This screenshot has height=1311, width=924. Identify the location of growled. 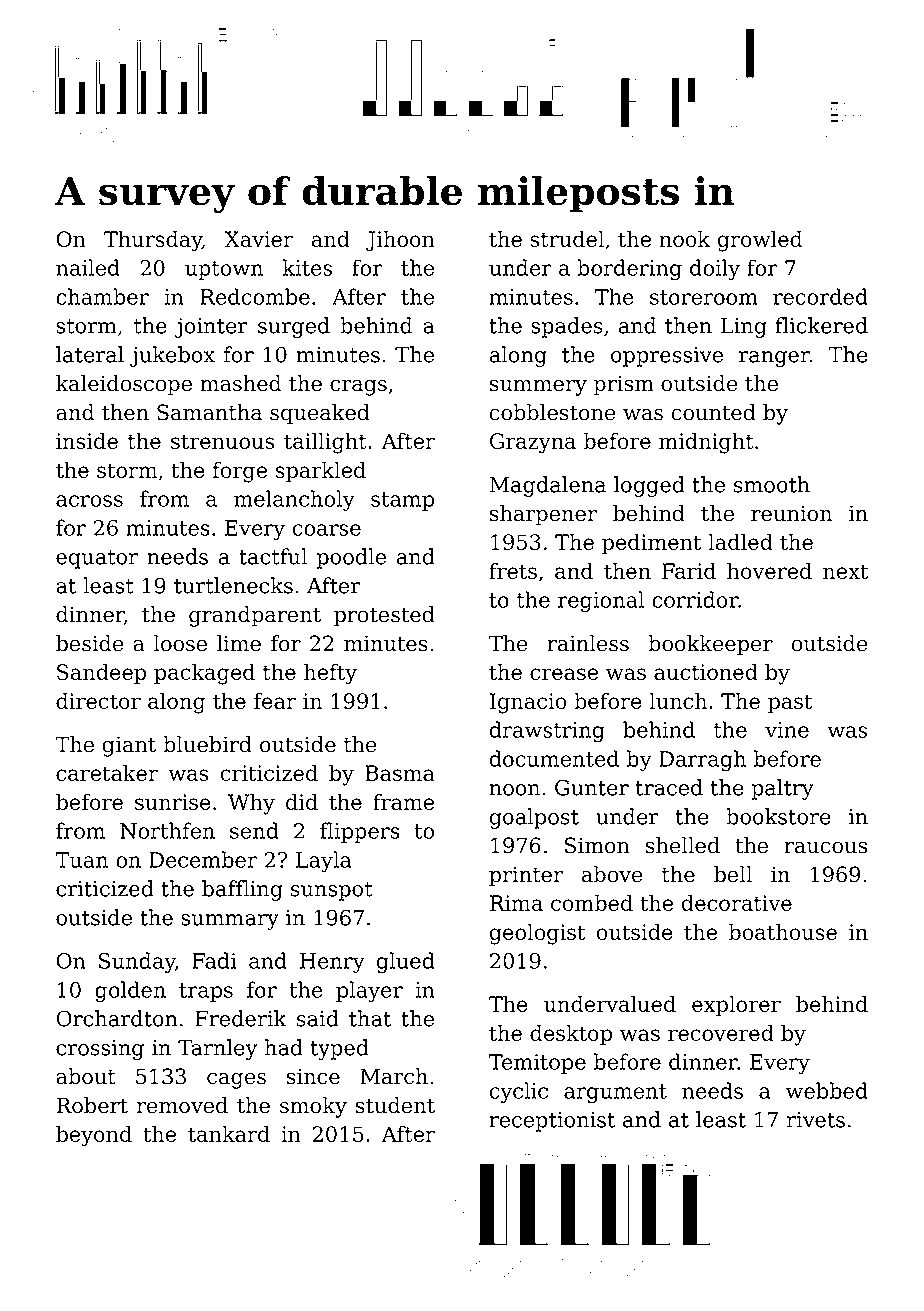
(759, 241).
